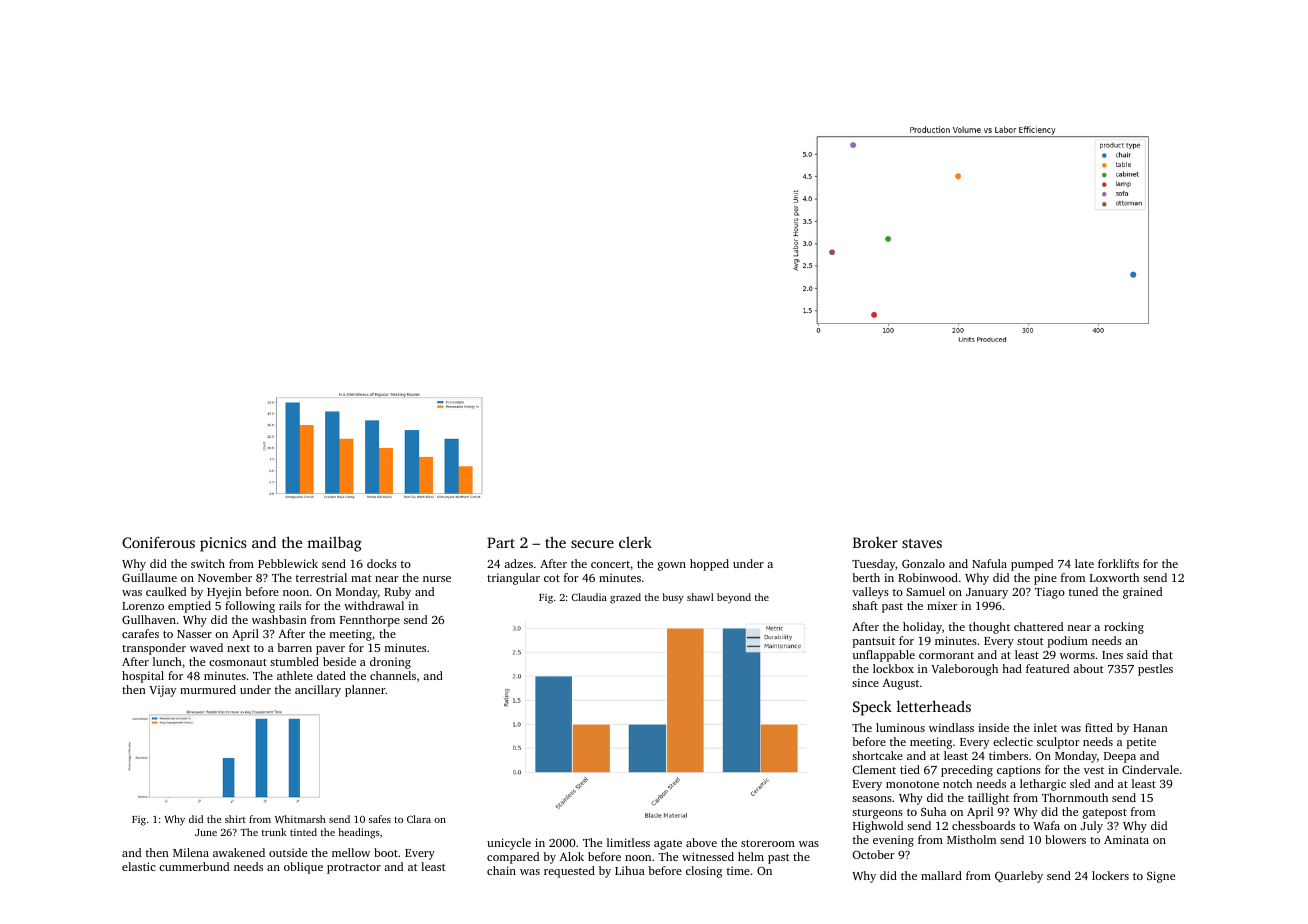  I want to click on mallard, so click(941, 875).
